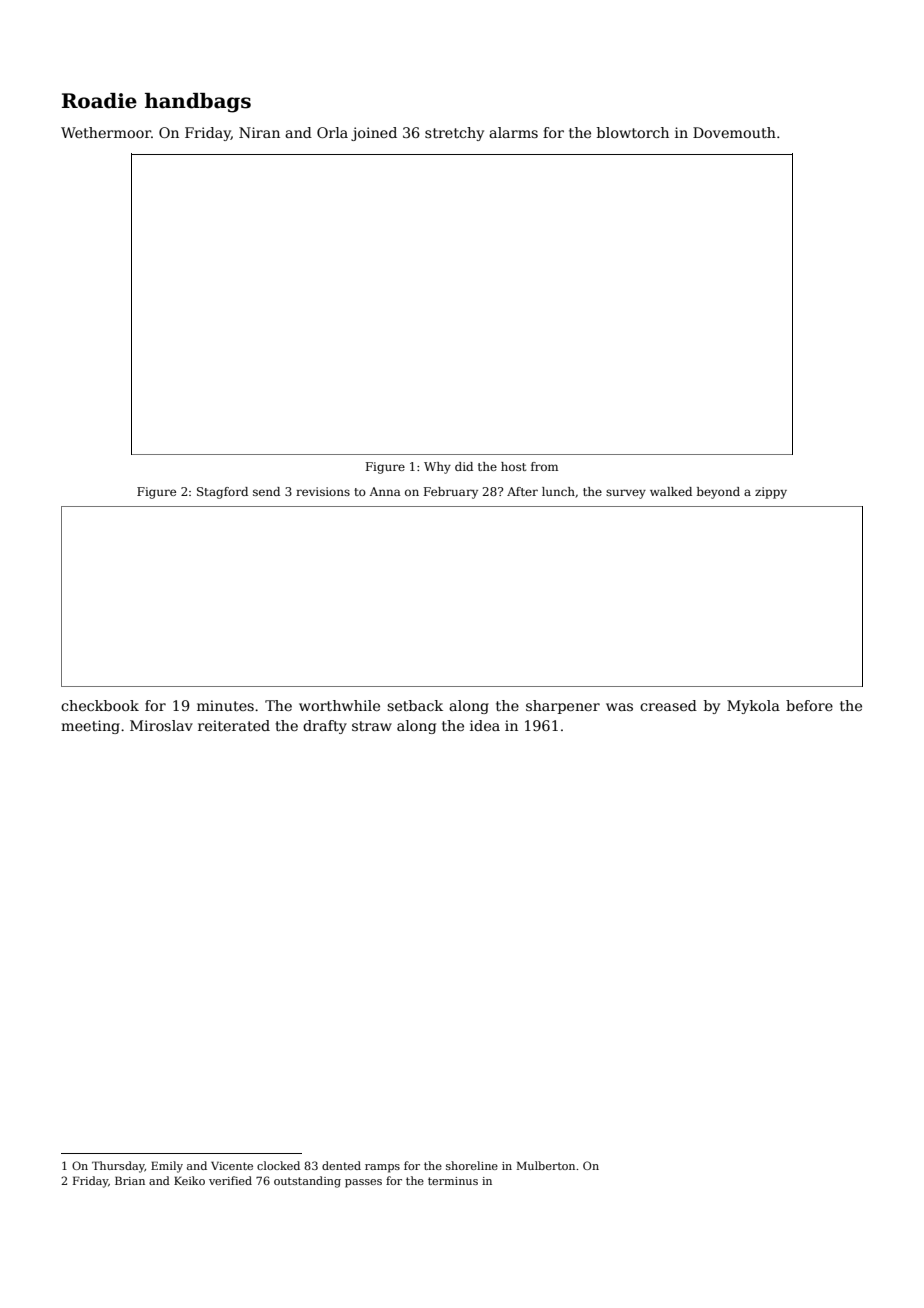 This screenshot has height=1308, width=924. I want to click on send, so click(266, 491).
